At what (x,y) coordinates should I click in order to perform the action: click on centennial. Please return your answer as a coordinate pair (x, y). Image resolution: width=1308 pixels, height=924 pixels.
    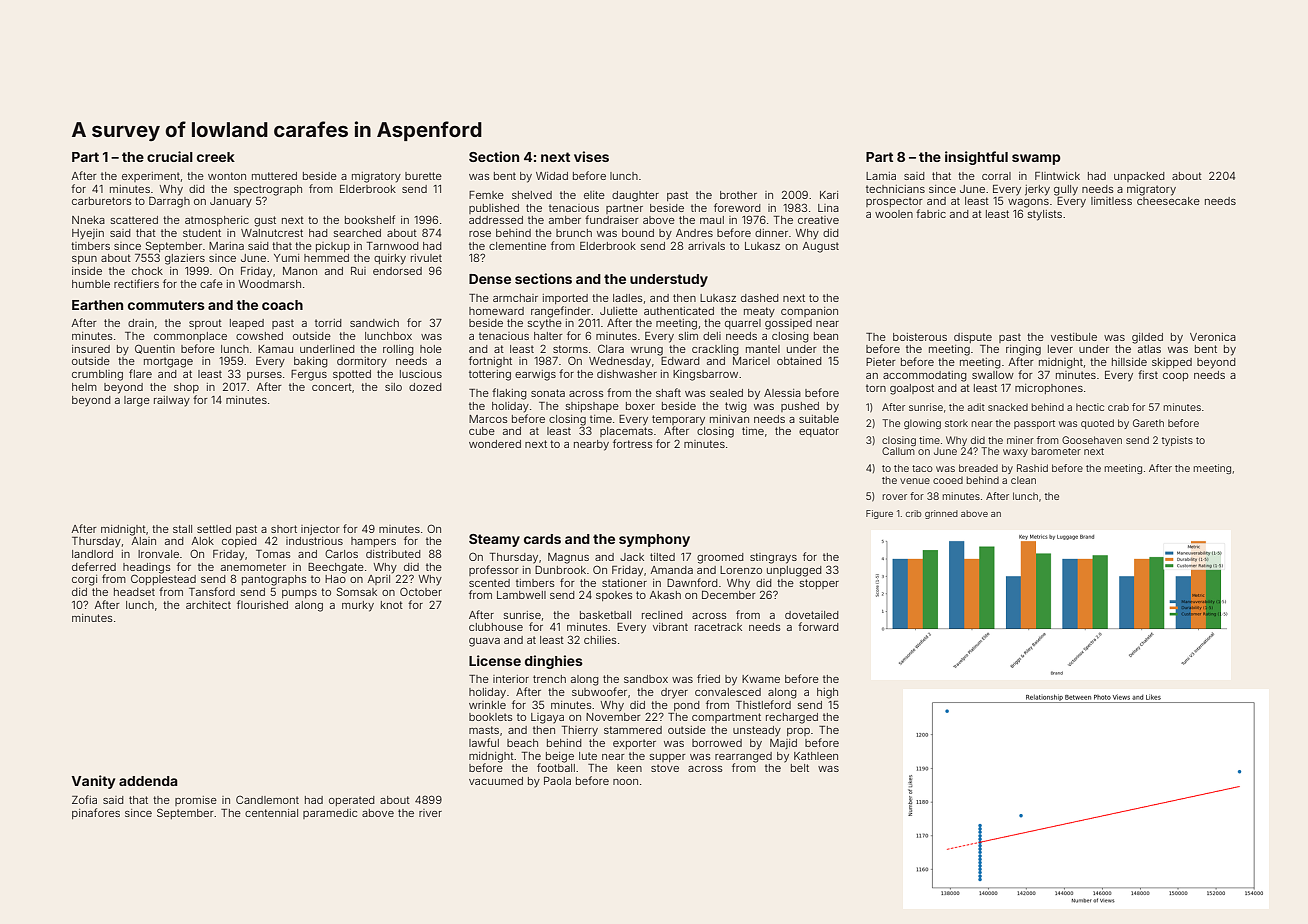
    Looking at the image, I should click on (271, 813).
